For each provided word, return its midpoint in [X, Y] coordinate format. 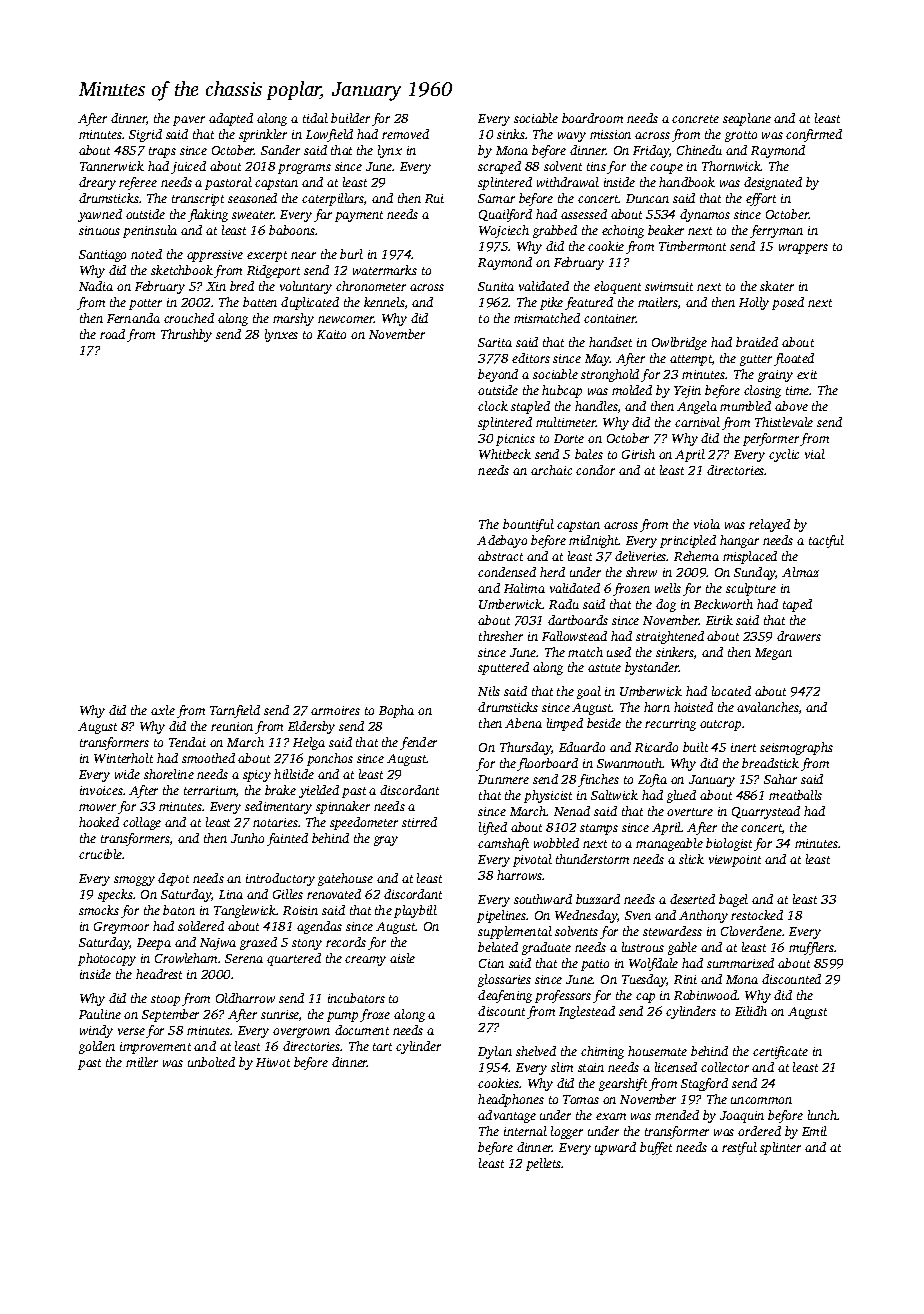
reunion [232, 726]
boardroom [592, 118]
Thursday [526, 748]
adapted [231, 119]
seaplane [747, 119]
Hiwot [273, 1062]
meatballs [795, 795]
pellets [543, 1164]
